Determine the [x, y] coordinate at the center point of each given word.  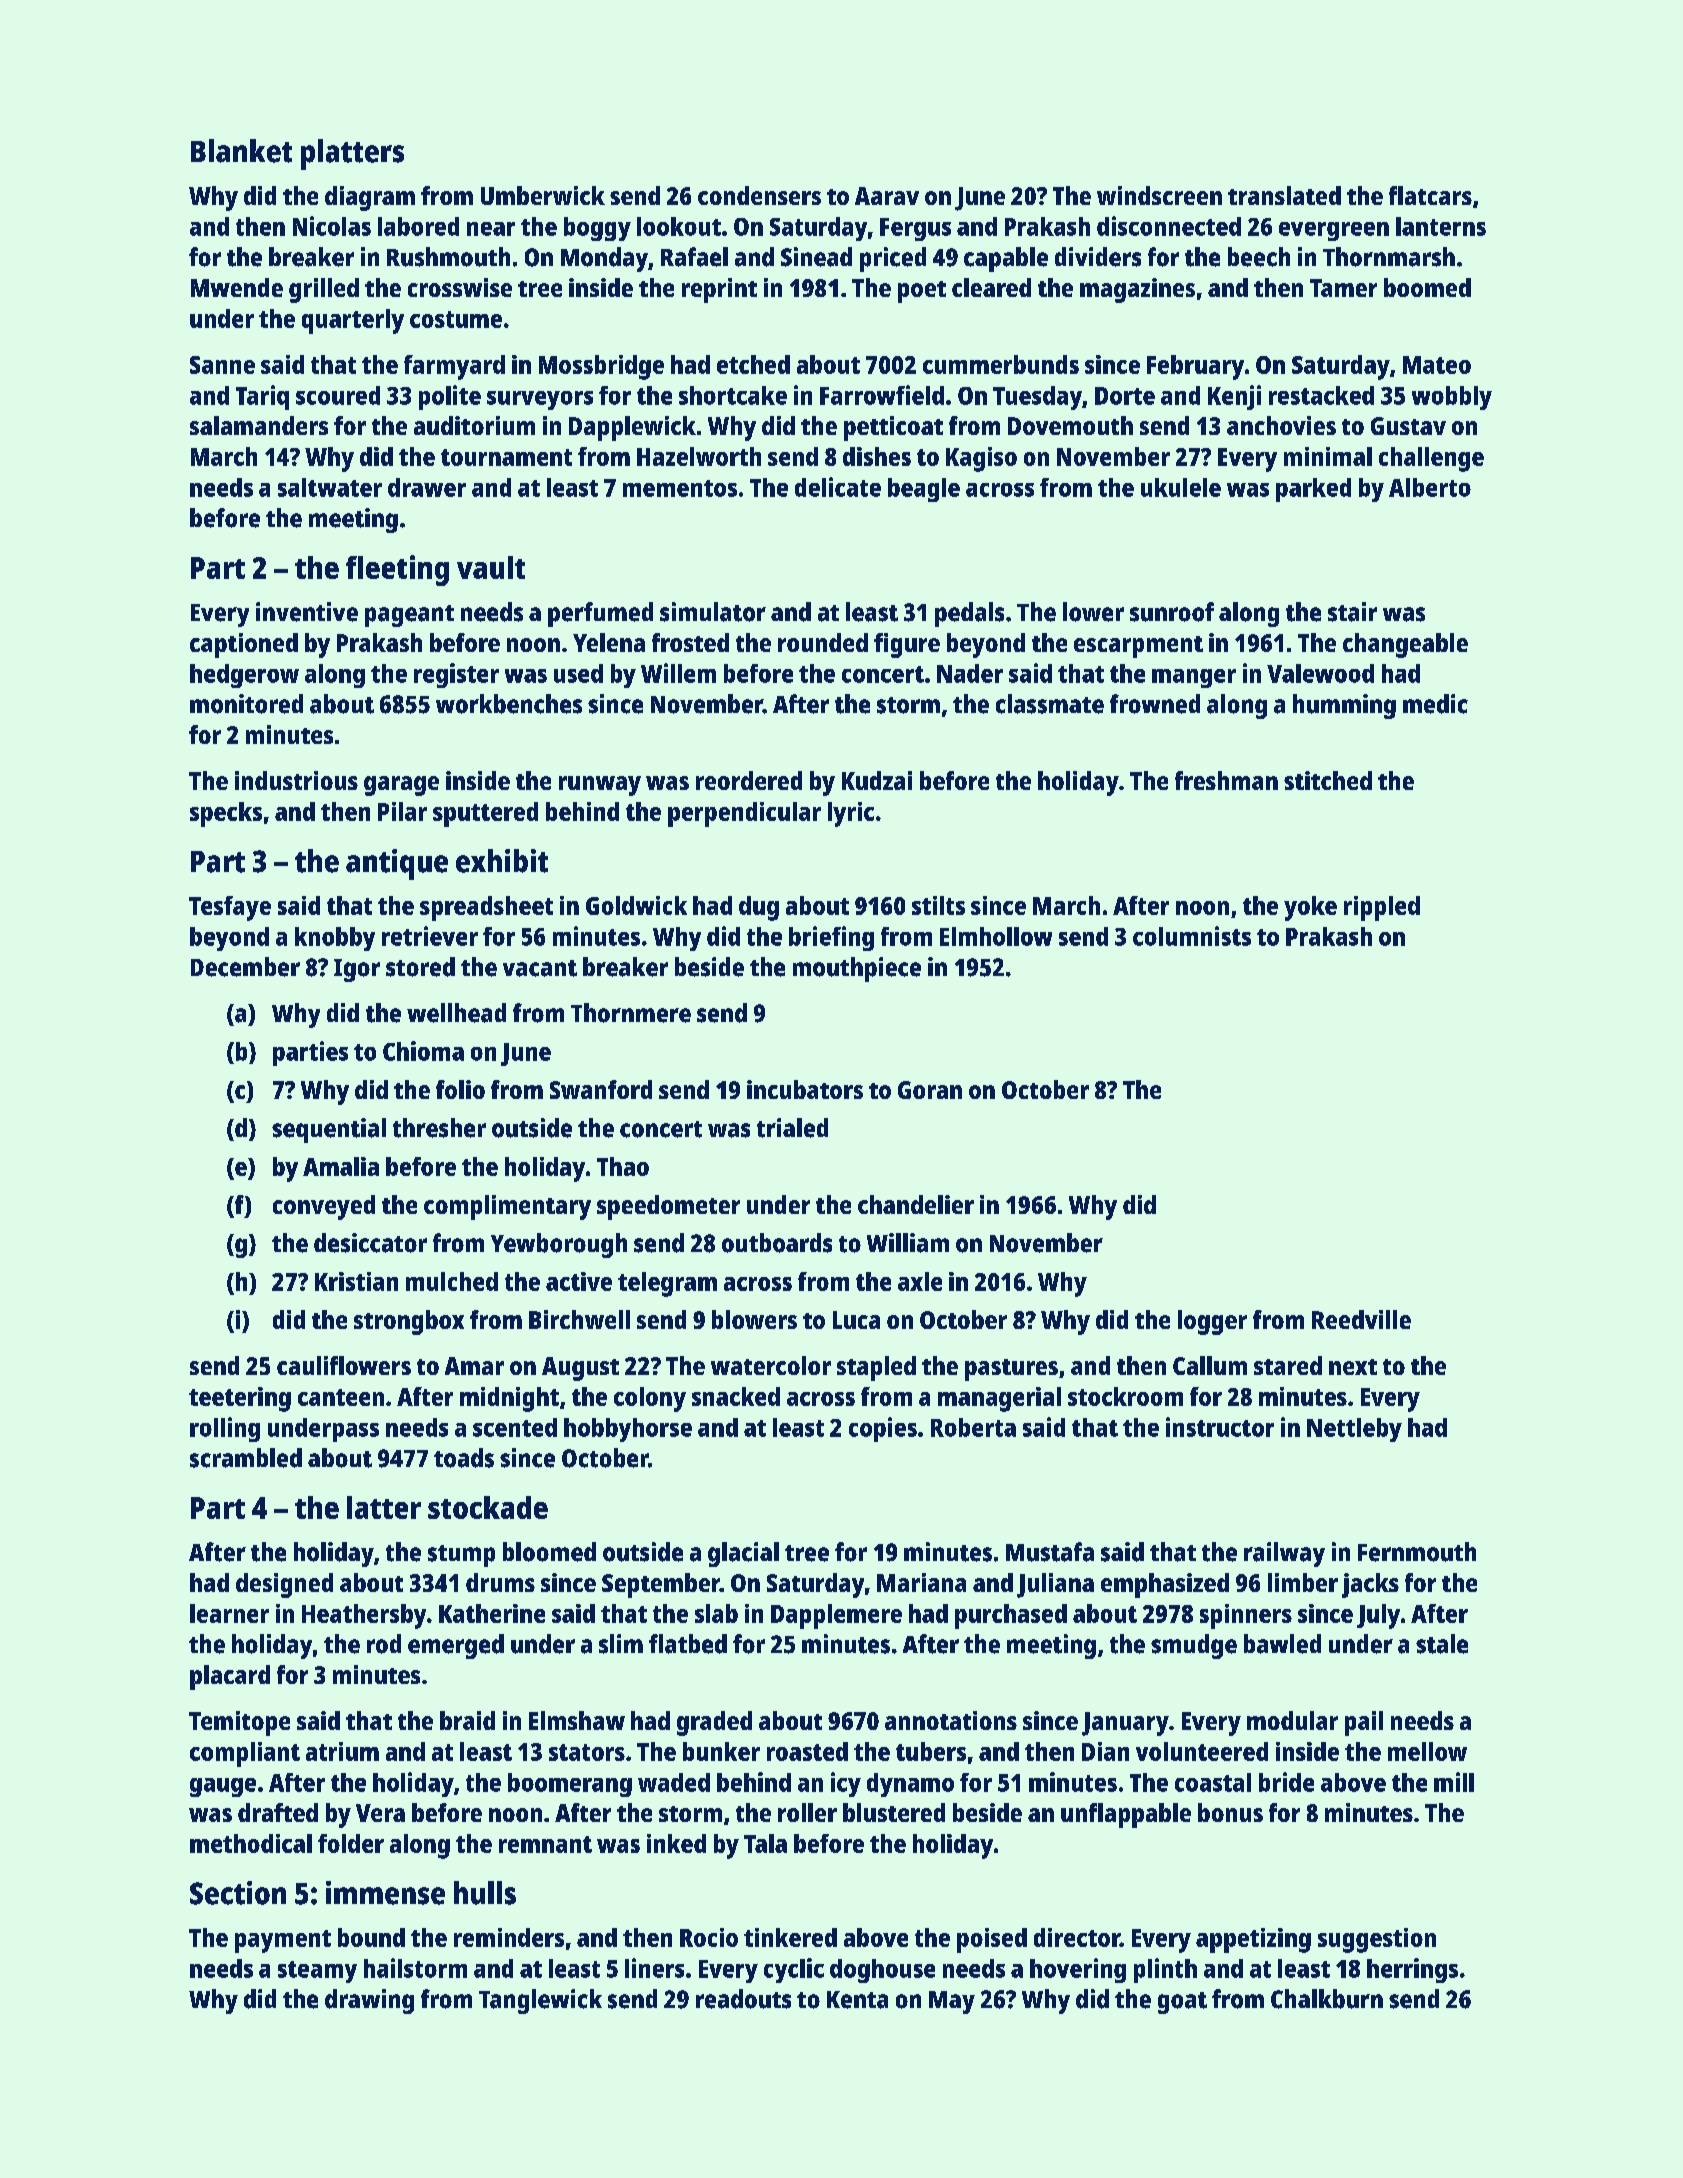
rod [384, 1644]
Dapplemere [836, 1616]
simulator [713, 612]
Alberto [1430, 487]
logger [1212, 1322]
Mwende [237, 287]
